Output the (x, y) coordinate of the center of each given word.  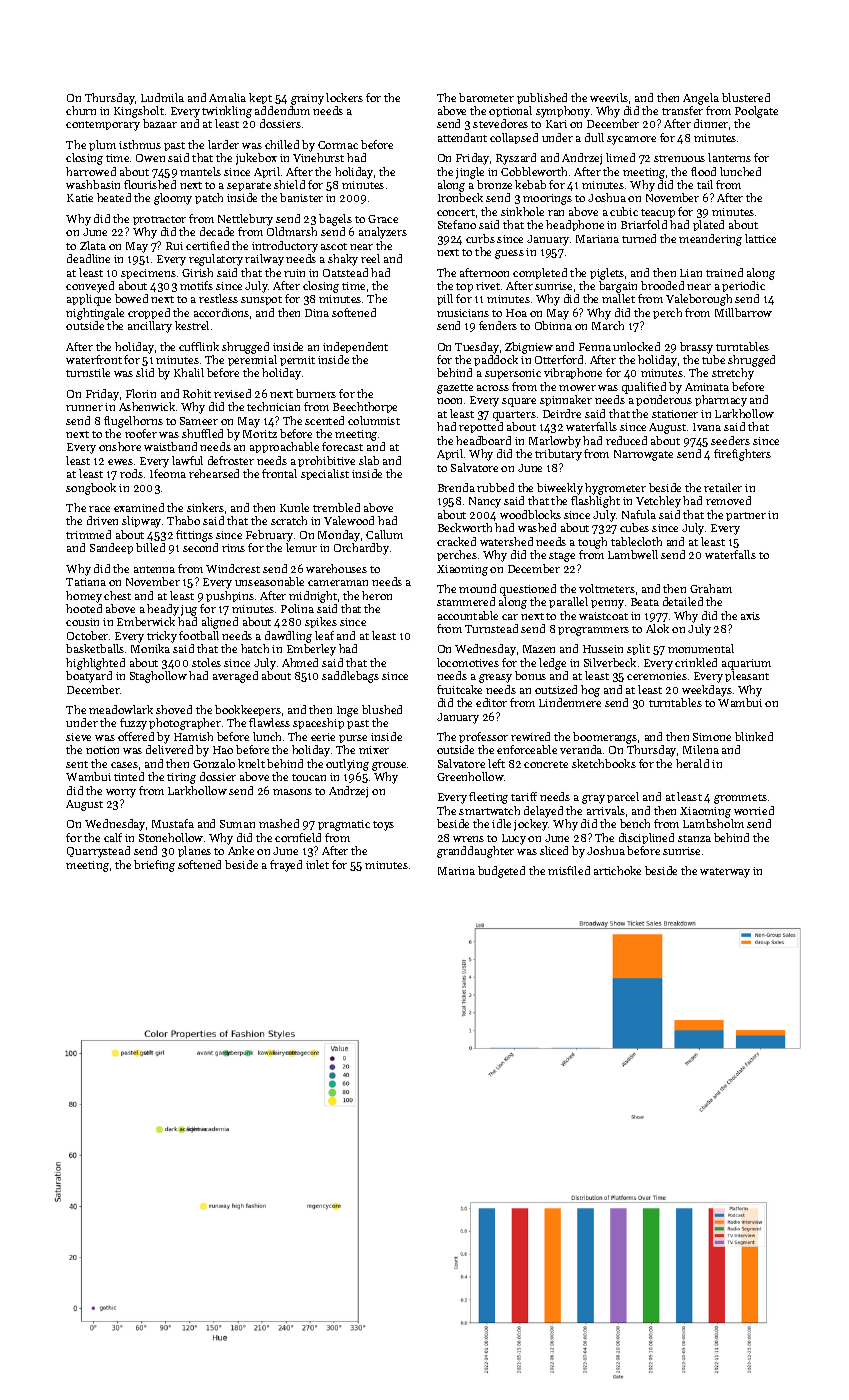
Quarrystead (98, 852)
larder (223, 144)
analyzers (383, 233)
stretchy (733, 374)
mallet (618, 298)
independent (355, 347)
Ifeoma (168, 473)
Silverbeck (610, 662)
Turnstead (491, 628)
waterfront (94, 359)
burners (316, 393)
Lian (691, 273)
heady (163, 610)
